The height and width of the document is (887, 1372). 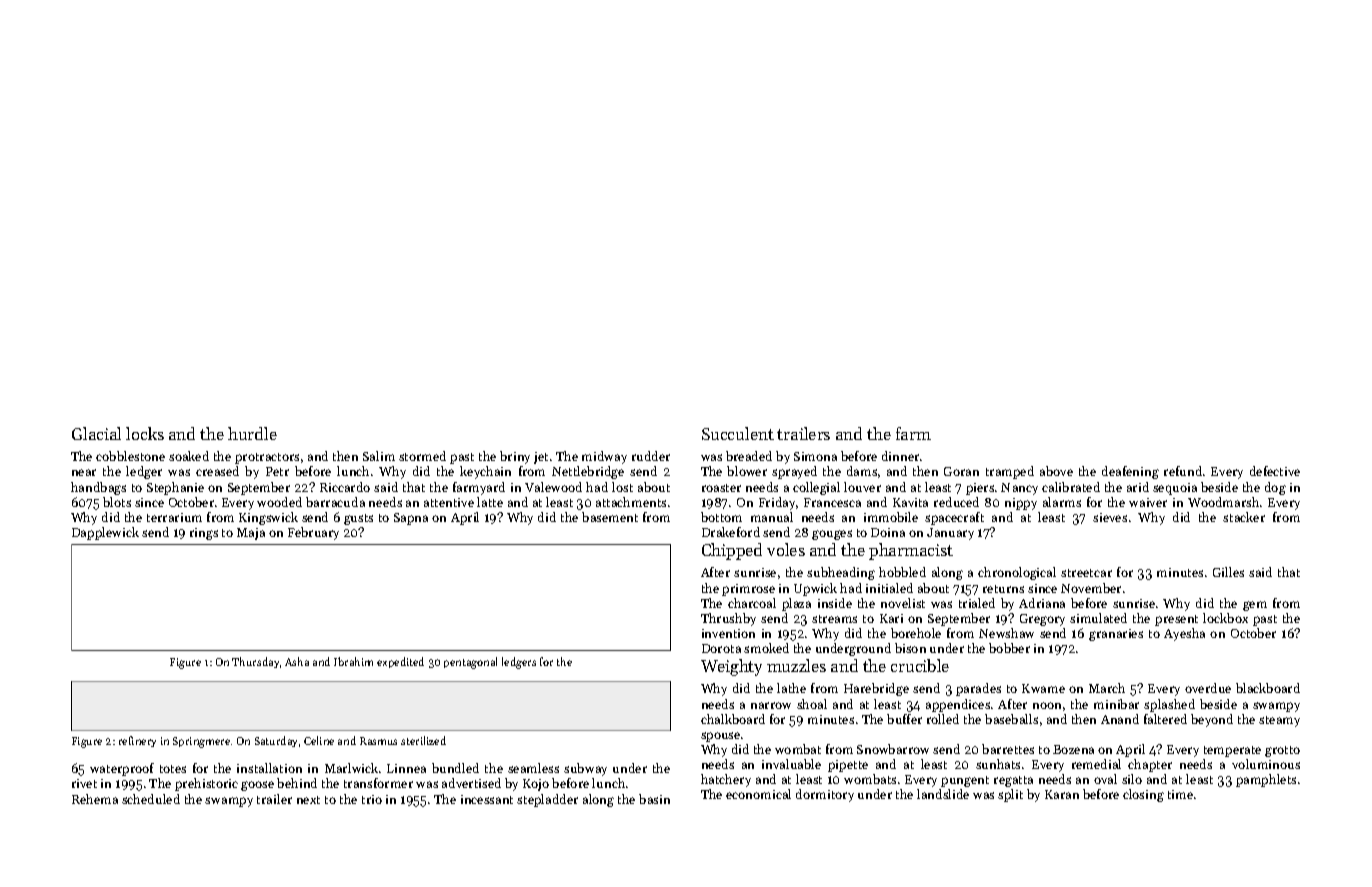 What do you see at coordinates (252, 433) in the document?
I see `hurdle` at bounding box center [252, 433].
